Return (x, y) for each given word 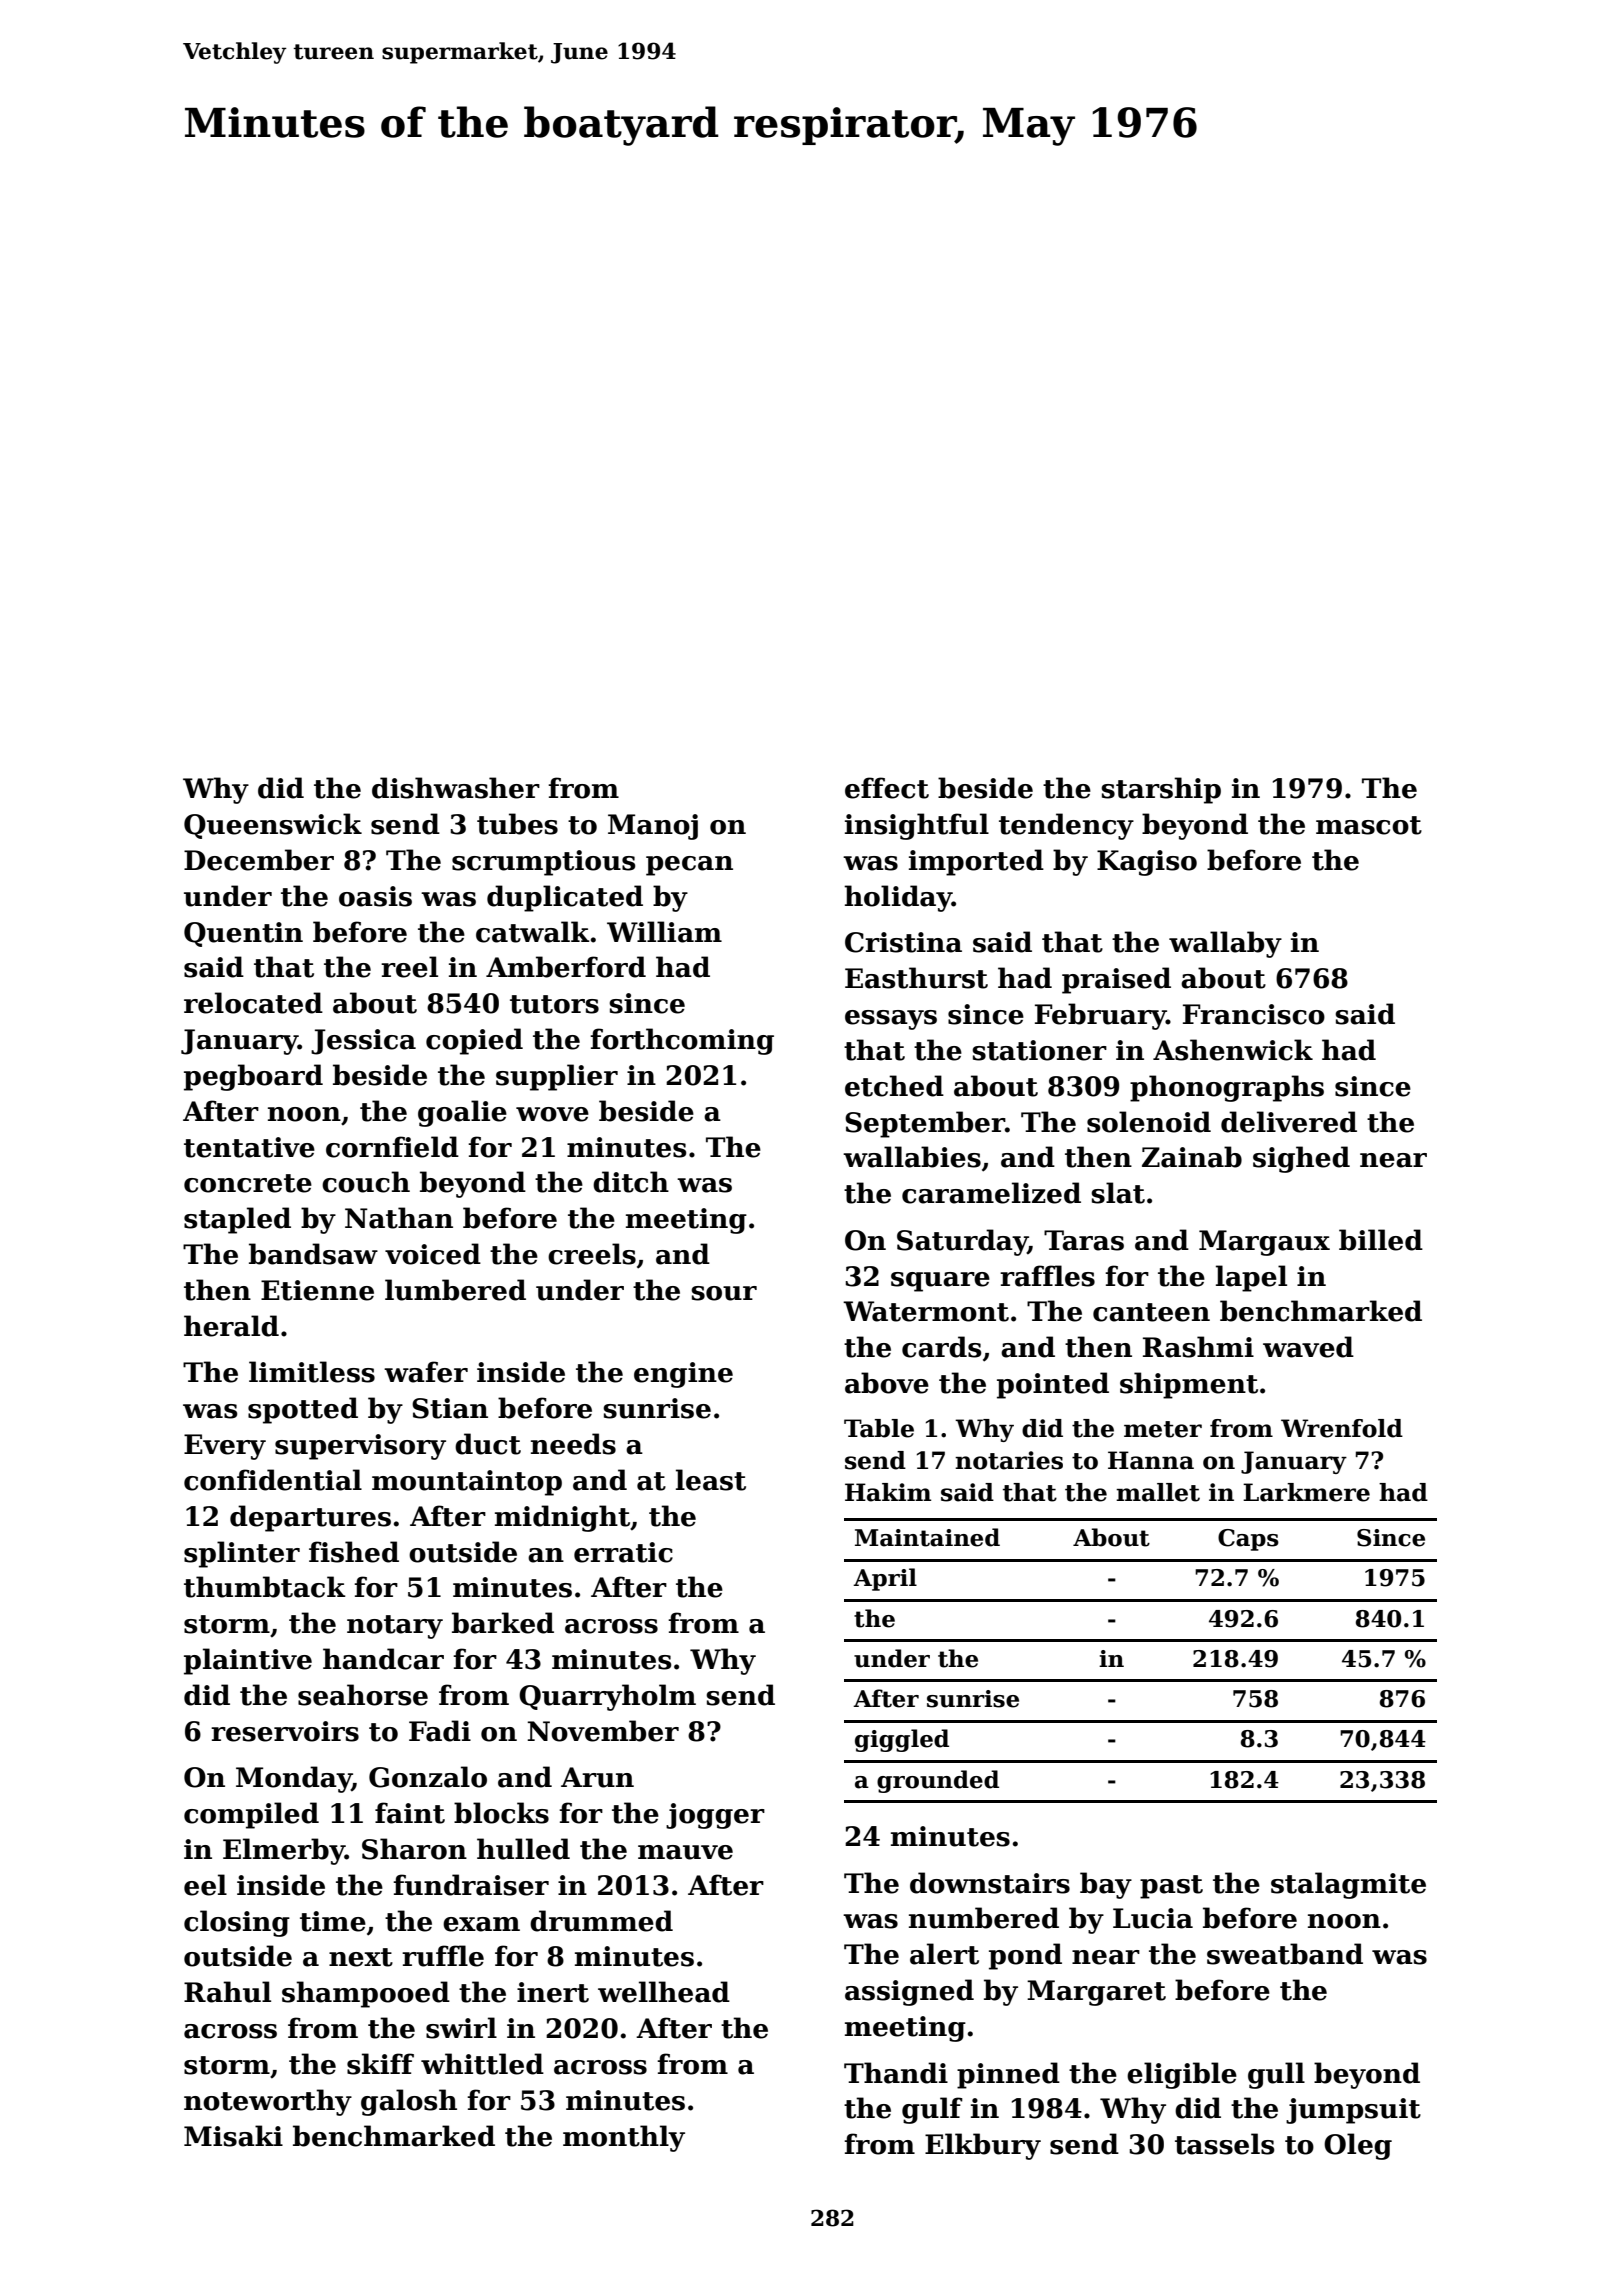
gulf (932, 2110)
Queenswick (273, 826)
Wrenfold (1342, 1428)
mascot (1369, 825)
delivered (1289, 1122)
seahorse (363, 1695)
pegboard (253, 1077)
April (885, 1579)
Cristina (903, 942)
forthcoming (682, 1041)
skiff (380, 2064)
